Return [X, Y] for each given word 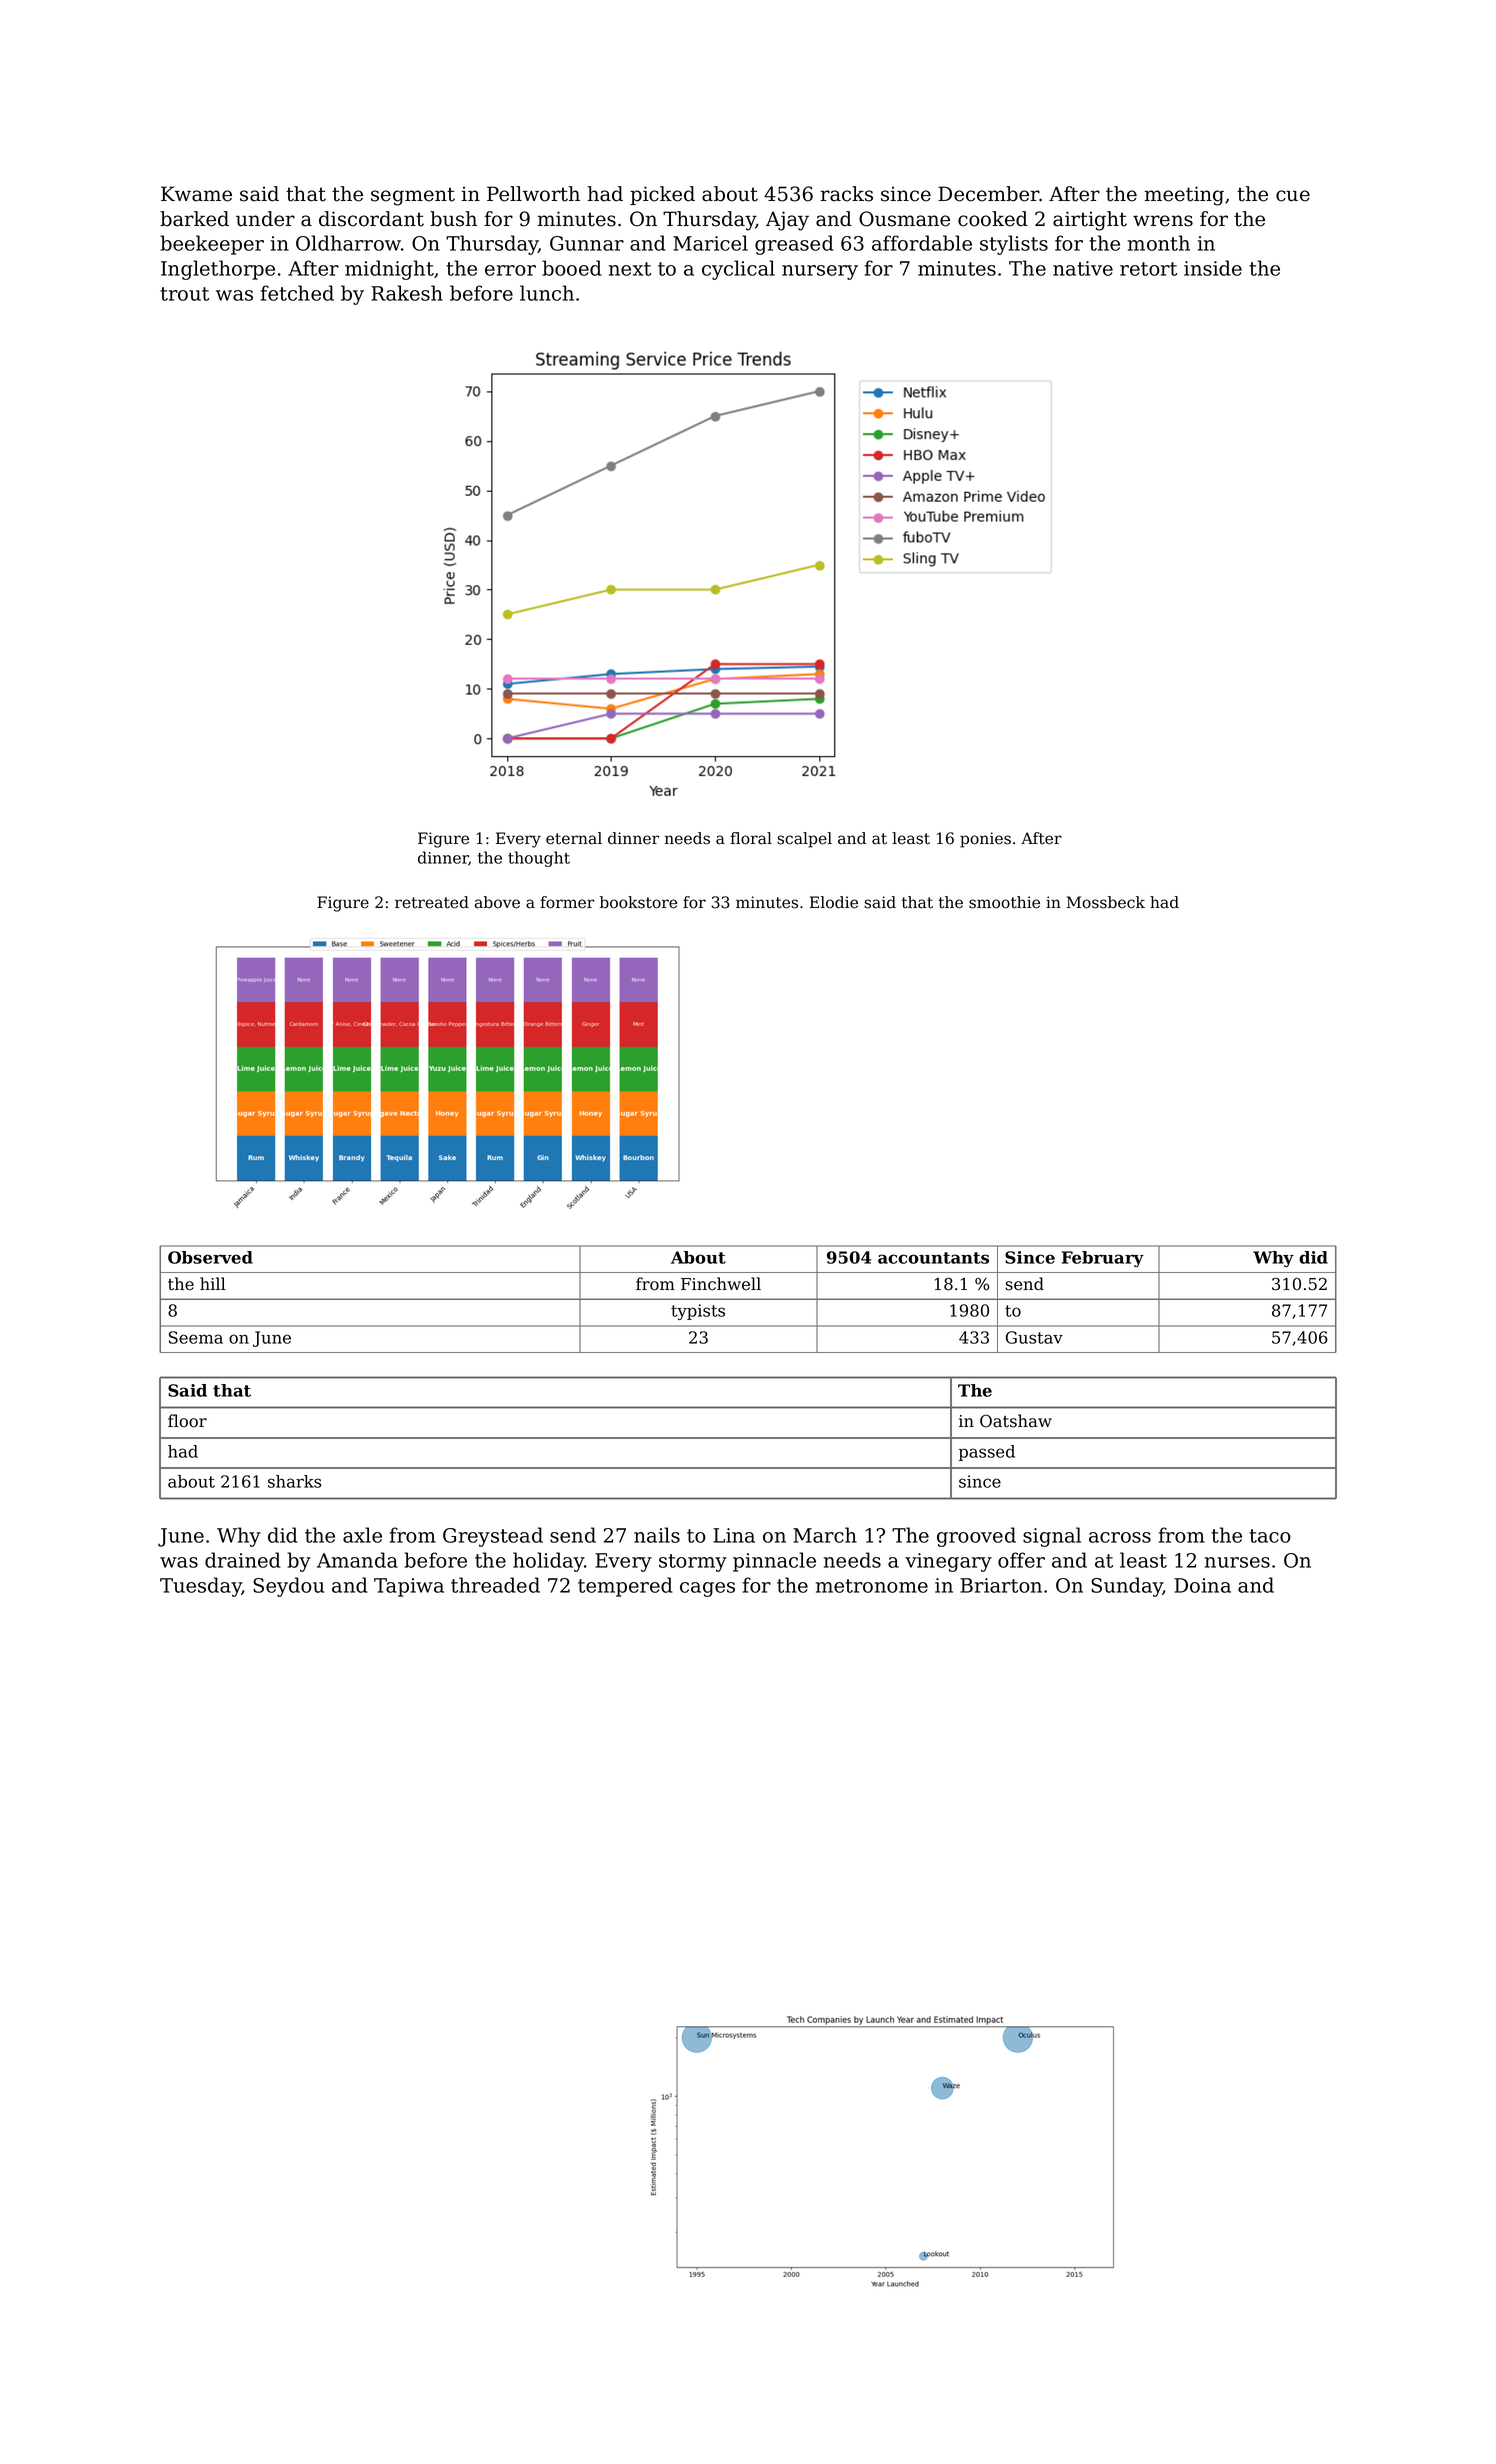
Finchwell [721, 1284]
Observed [210, 1257]
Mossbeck [1106, 902]
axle [362, 1535]
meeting [1184, 196]
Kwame [196, 194]
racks [846, 194]
